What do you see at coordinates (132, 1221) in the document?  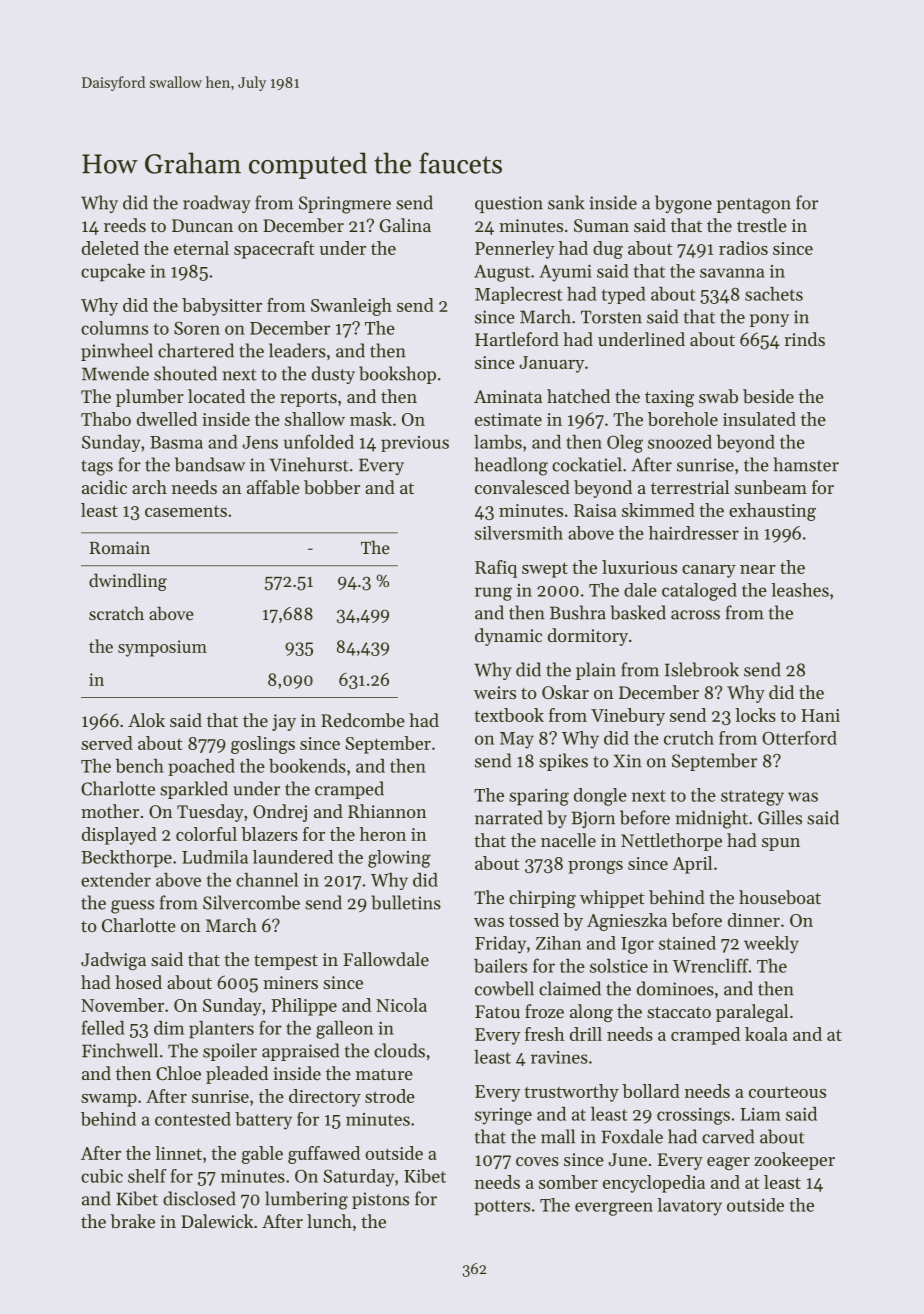 I see `brake` at bounding box center [132, 1221].
